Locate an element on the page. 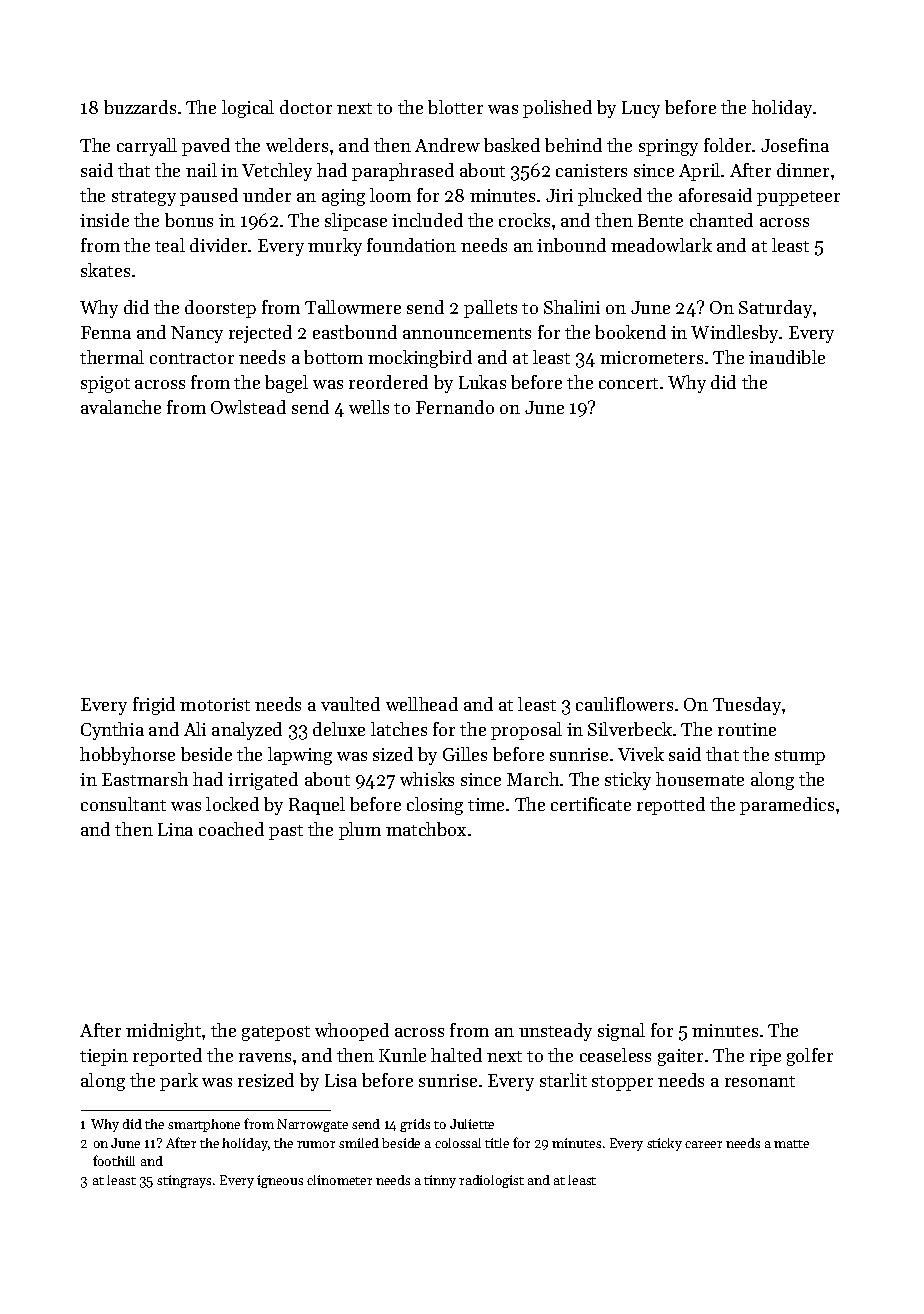 Image resolution: width=924 pixels, height=1314 pixels. whooped is located at coordinates (352, 1032).
